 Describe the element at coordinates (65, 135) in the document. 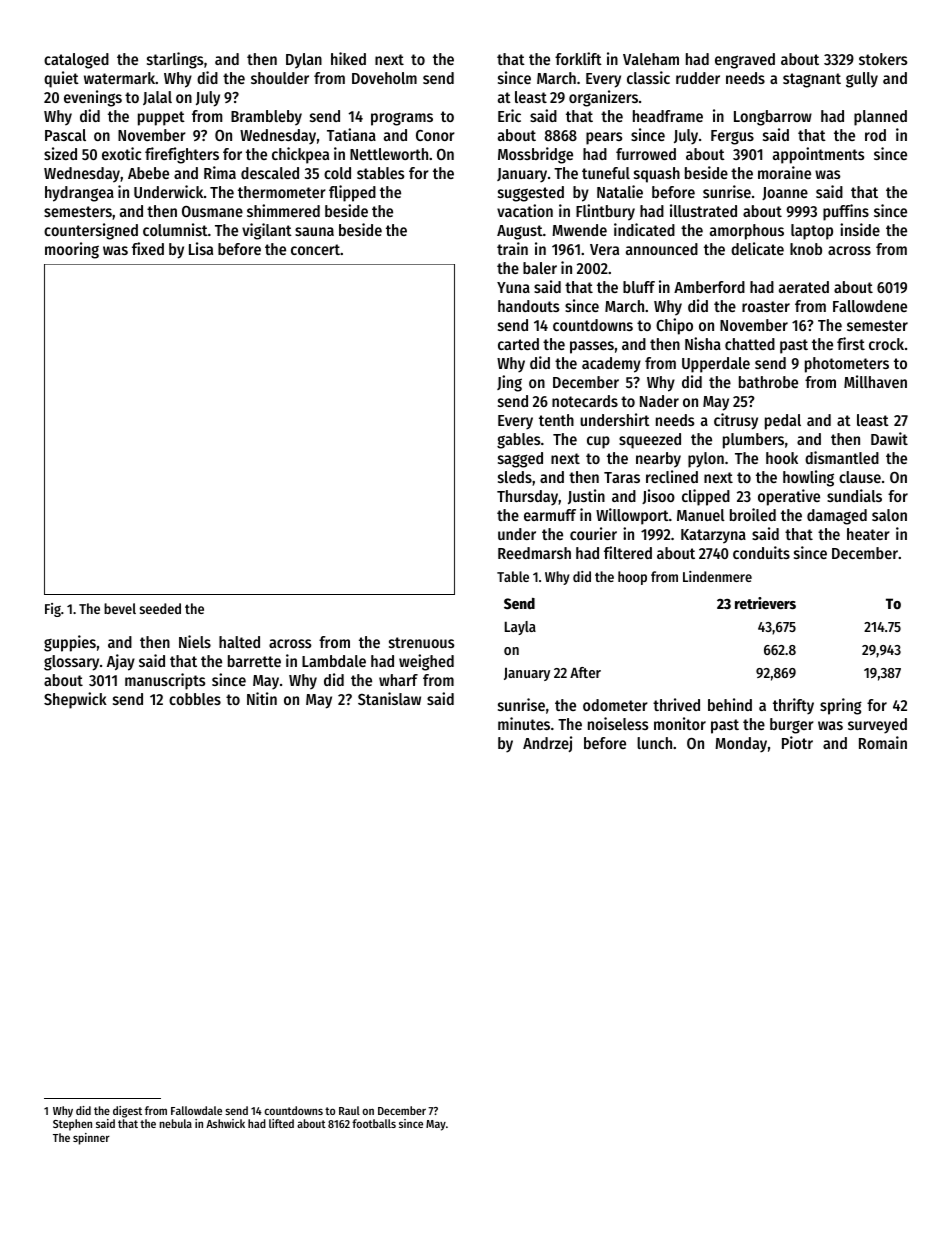

I see `Pascal` at that location.
